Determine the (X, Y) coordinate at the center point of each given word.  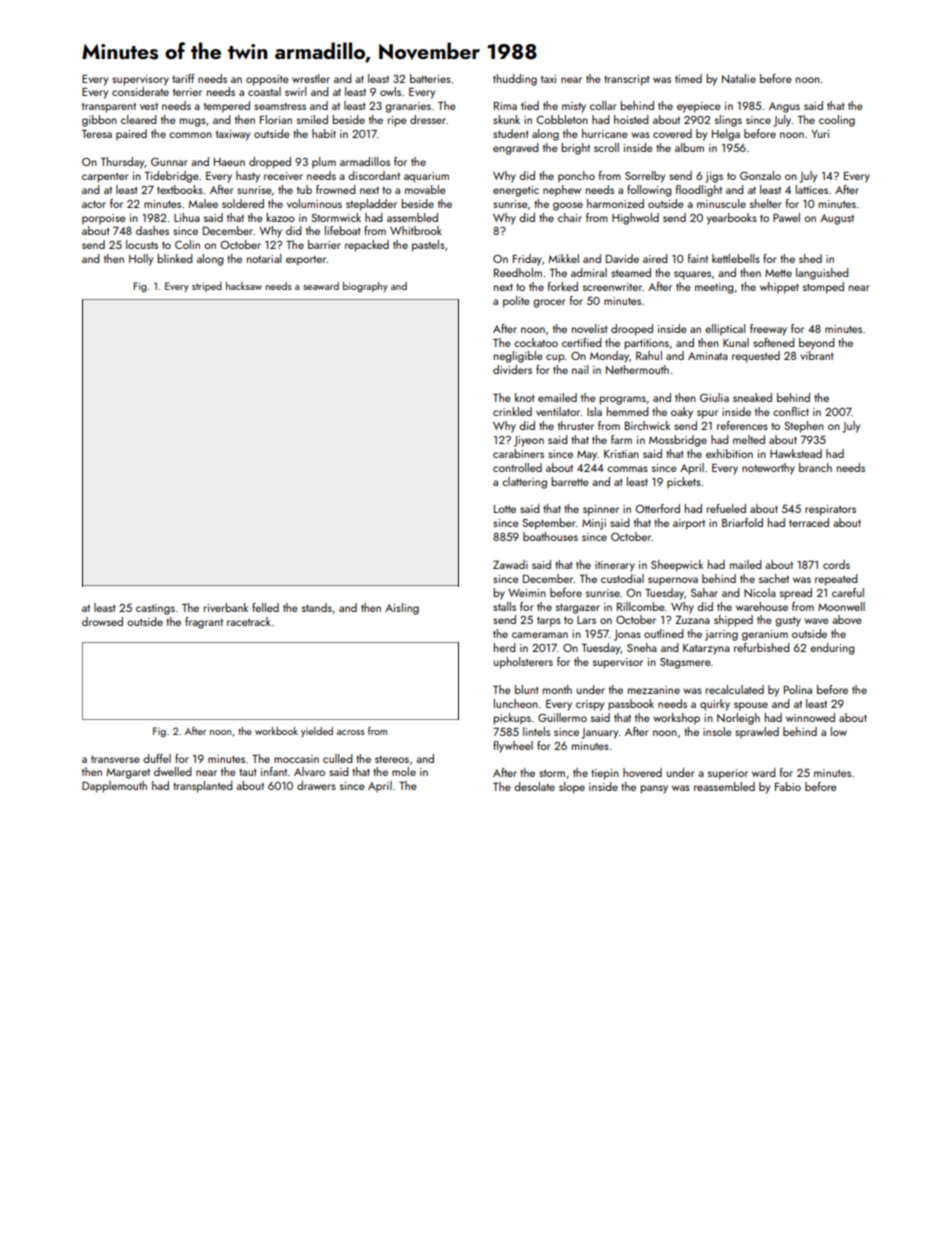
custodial (622, 578)
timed (688, 78)
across (351, 732)
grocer (549, 303)
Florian (276, 119)
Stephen (804, 427)
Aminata (708, 356)
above (847, 619)
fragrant (204, 623)
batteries (430, 78)
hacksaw (244, 286)
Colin (187, 244)
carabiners (518, 453)
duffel (157, 758)
